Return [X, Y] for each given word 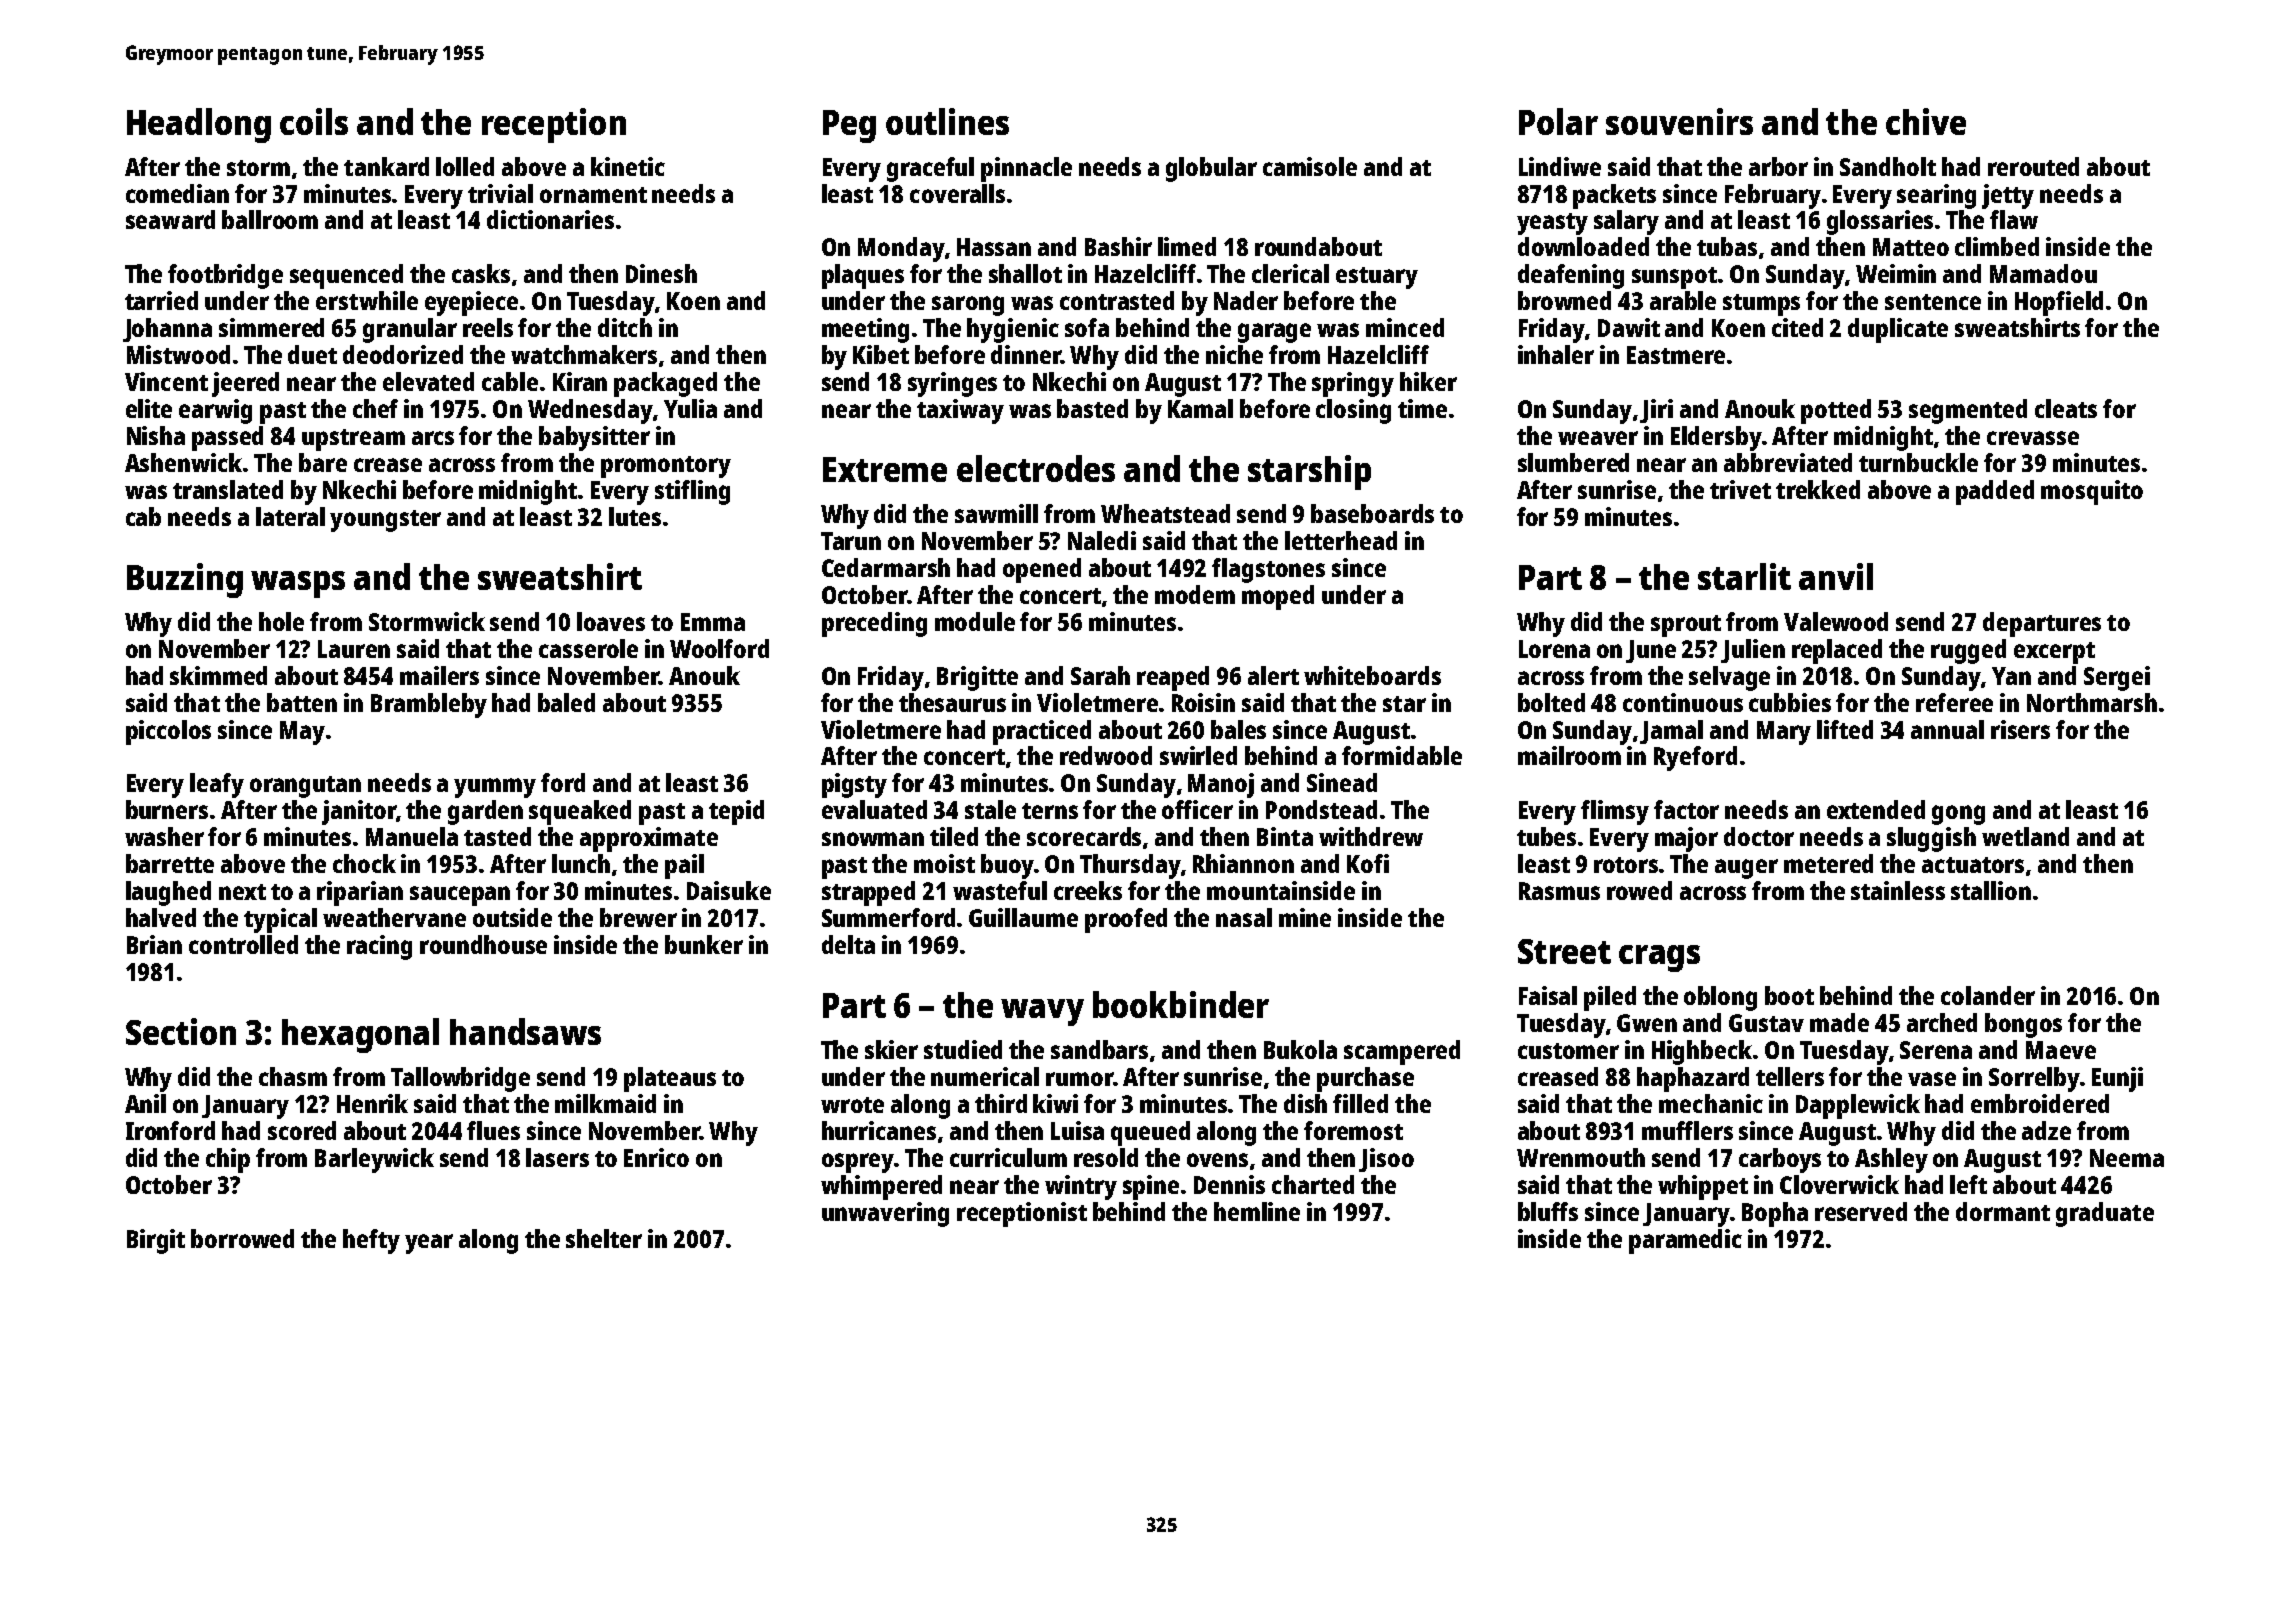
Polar [1558, 121]
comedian [177, 193]
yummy [495, 788]
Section [181, 1031]
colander [1988, 995]
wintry [1081, 1187]
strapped [868, 893]
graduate [2105, 1214]
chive [1926, 121]
